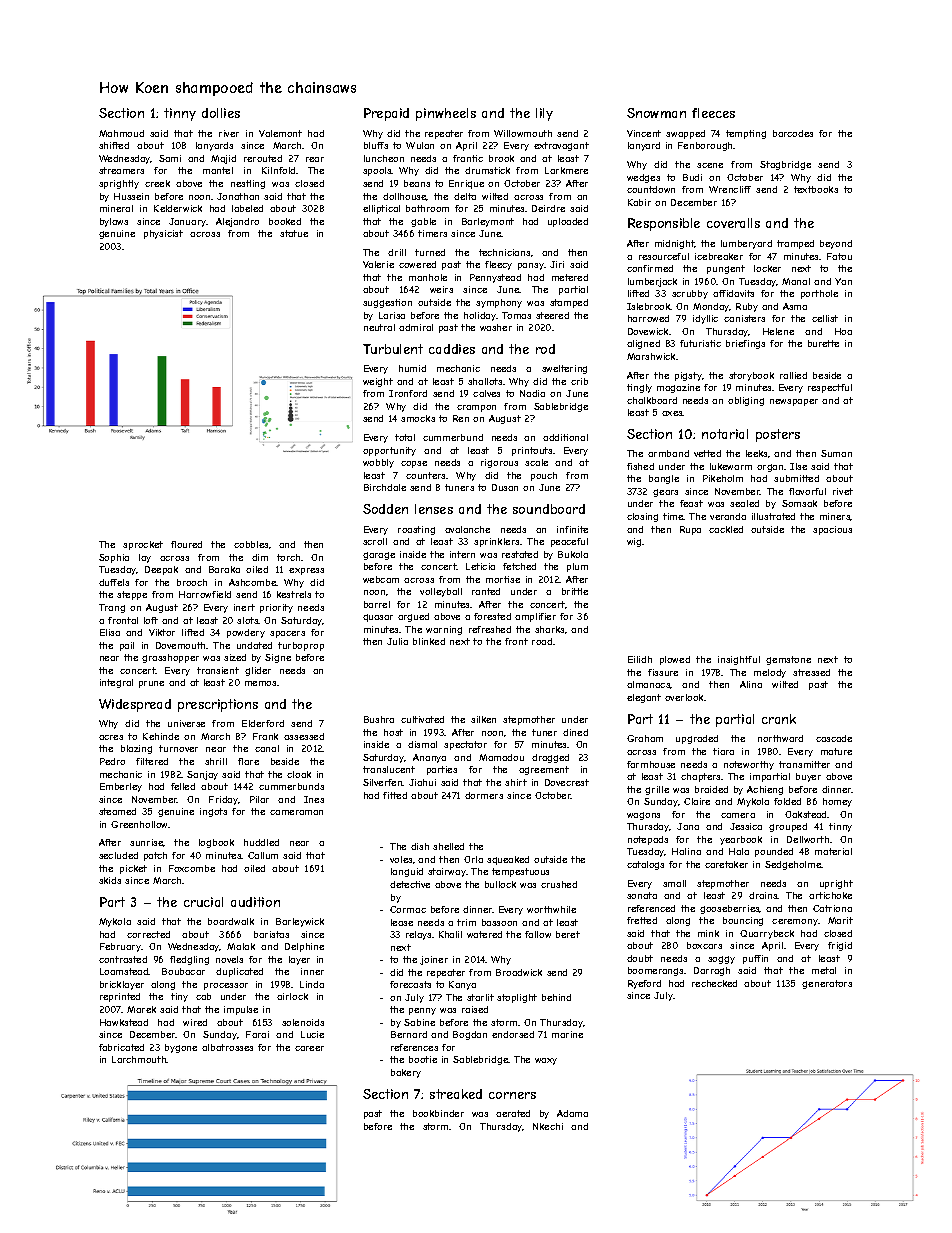 This image has width=952, height=1233. I want to click on albatrosses, so click(227, 1047).
